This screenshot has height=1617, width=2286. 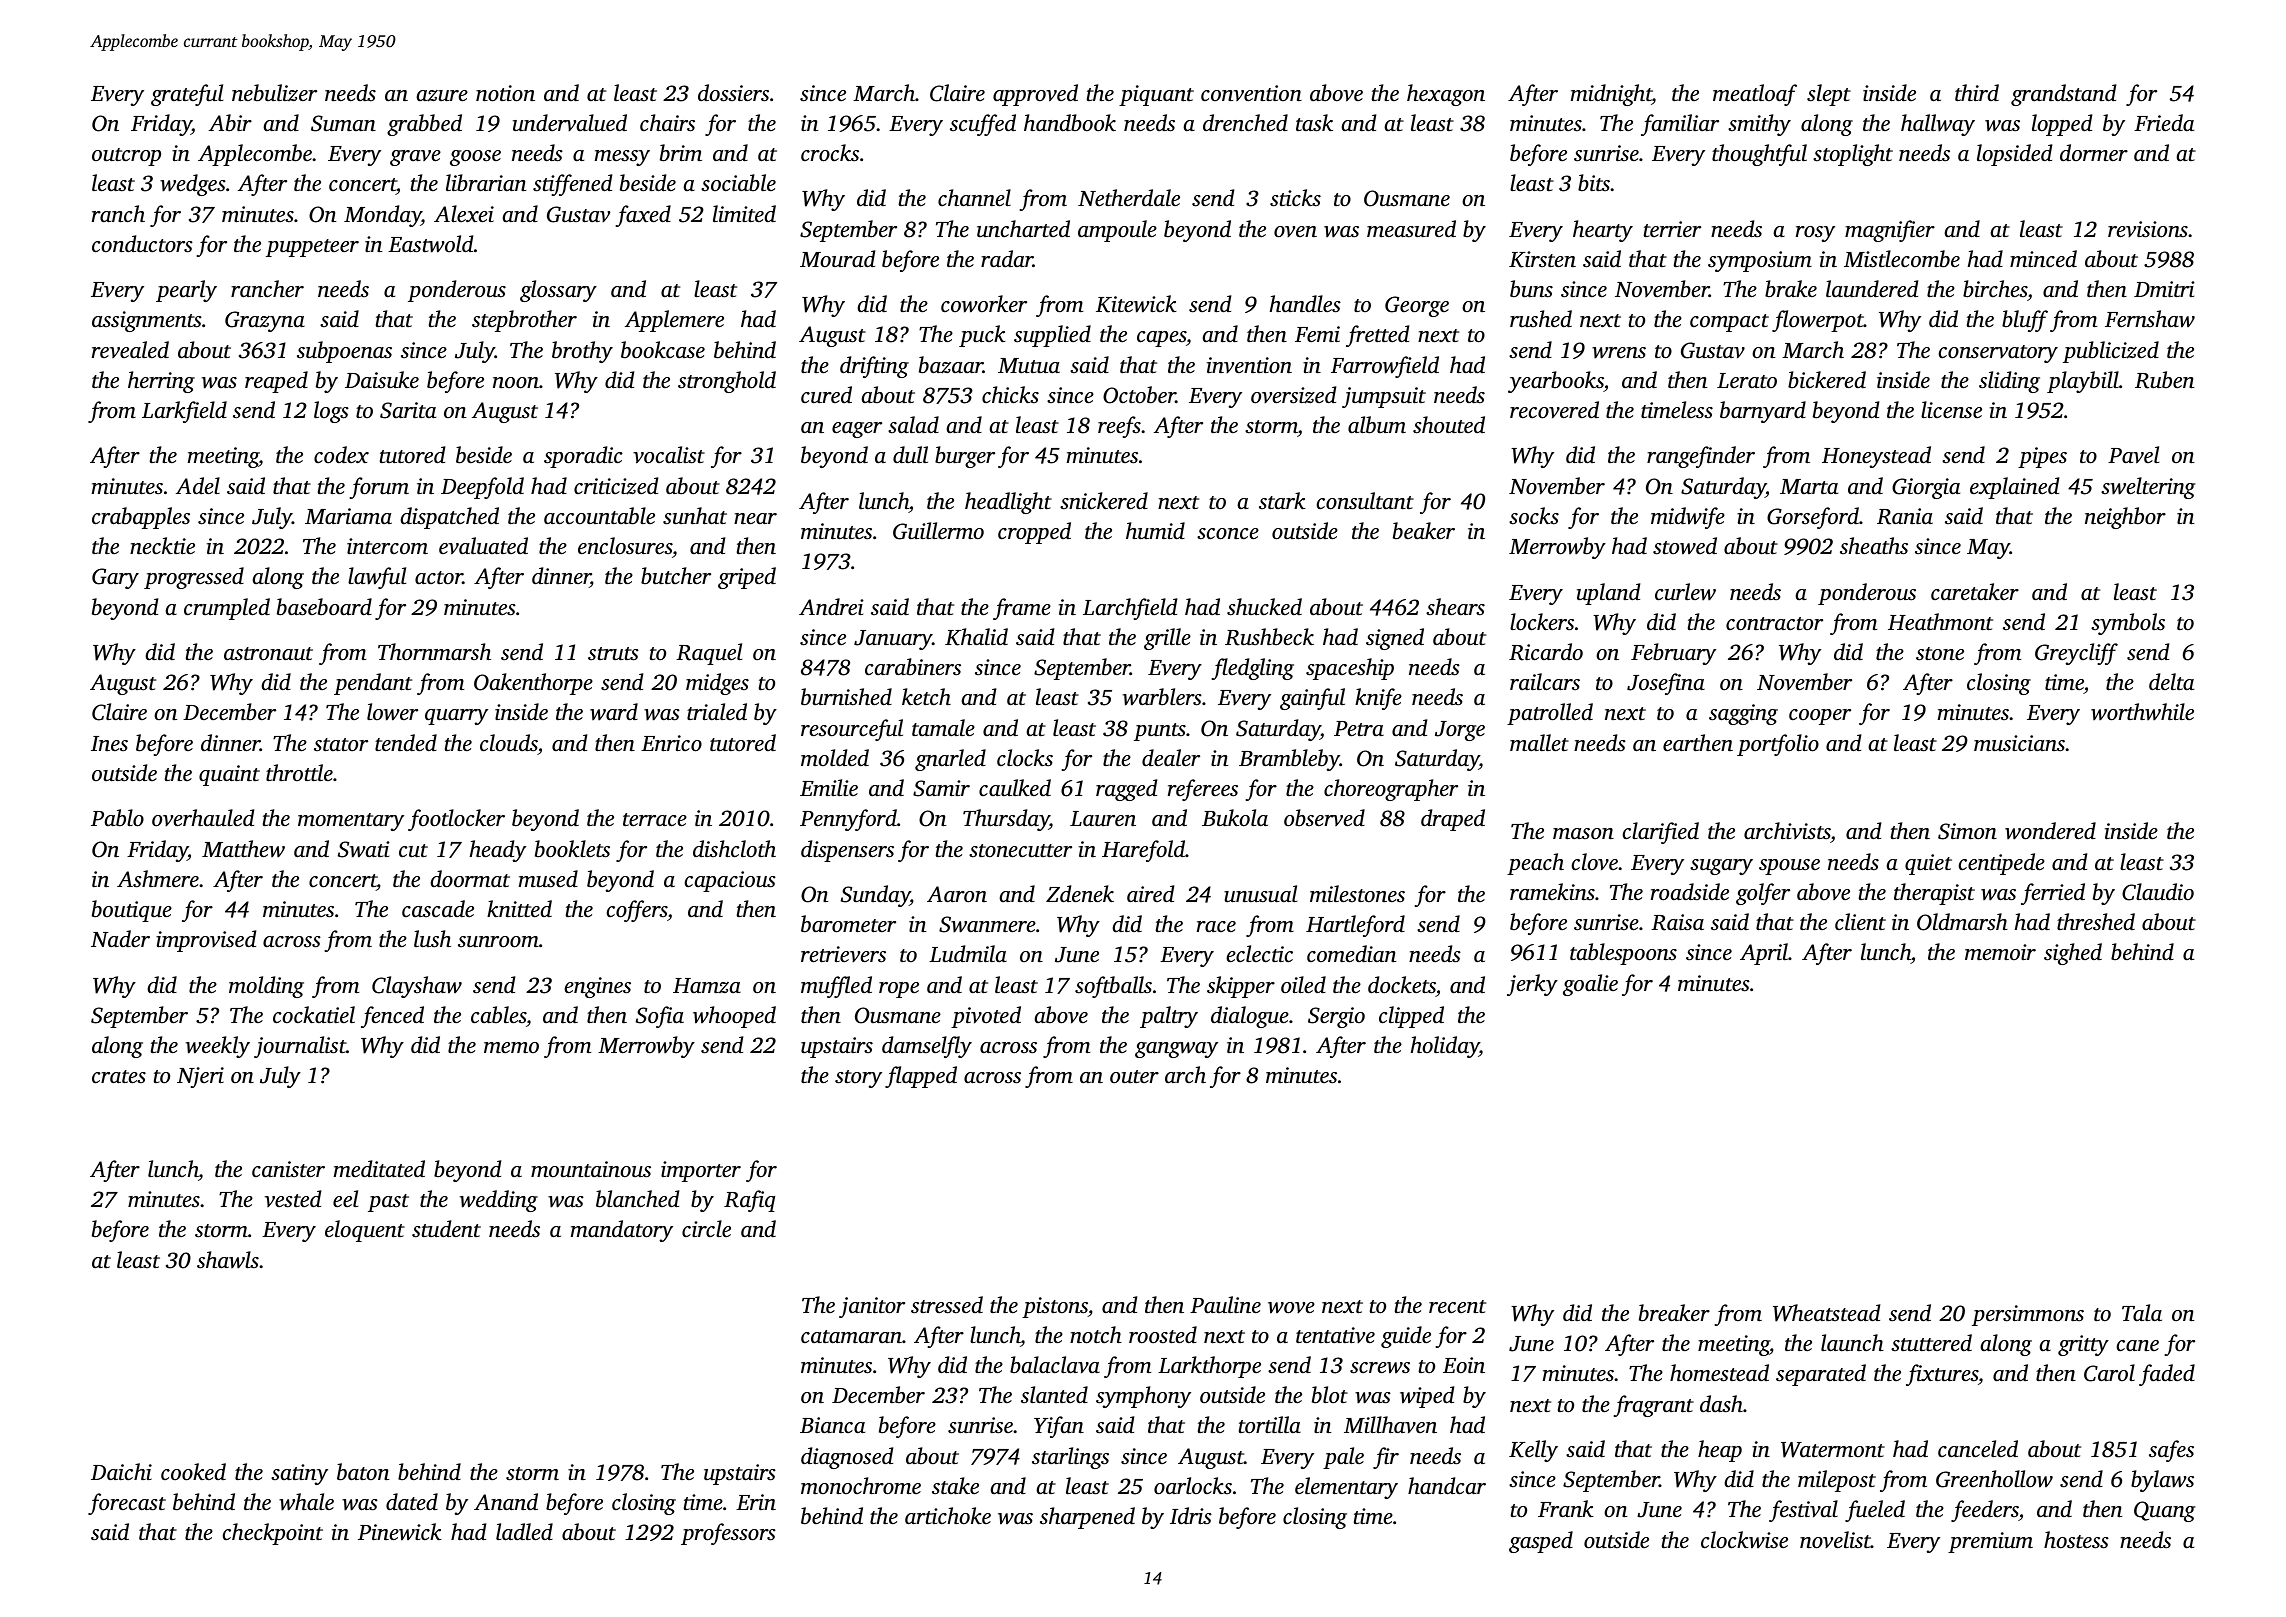 I want to click on Oakenthorpe, so click(x=533, y=684).
